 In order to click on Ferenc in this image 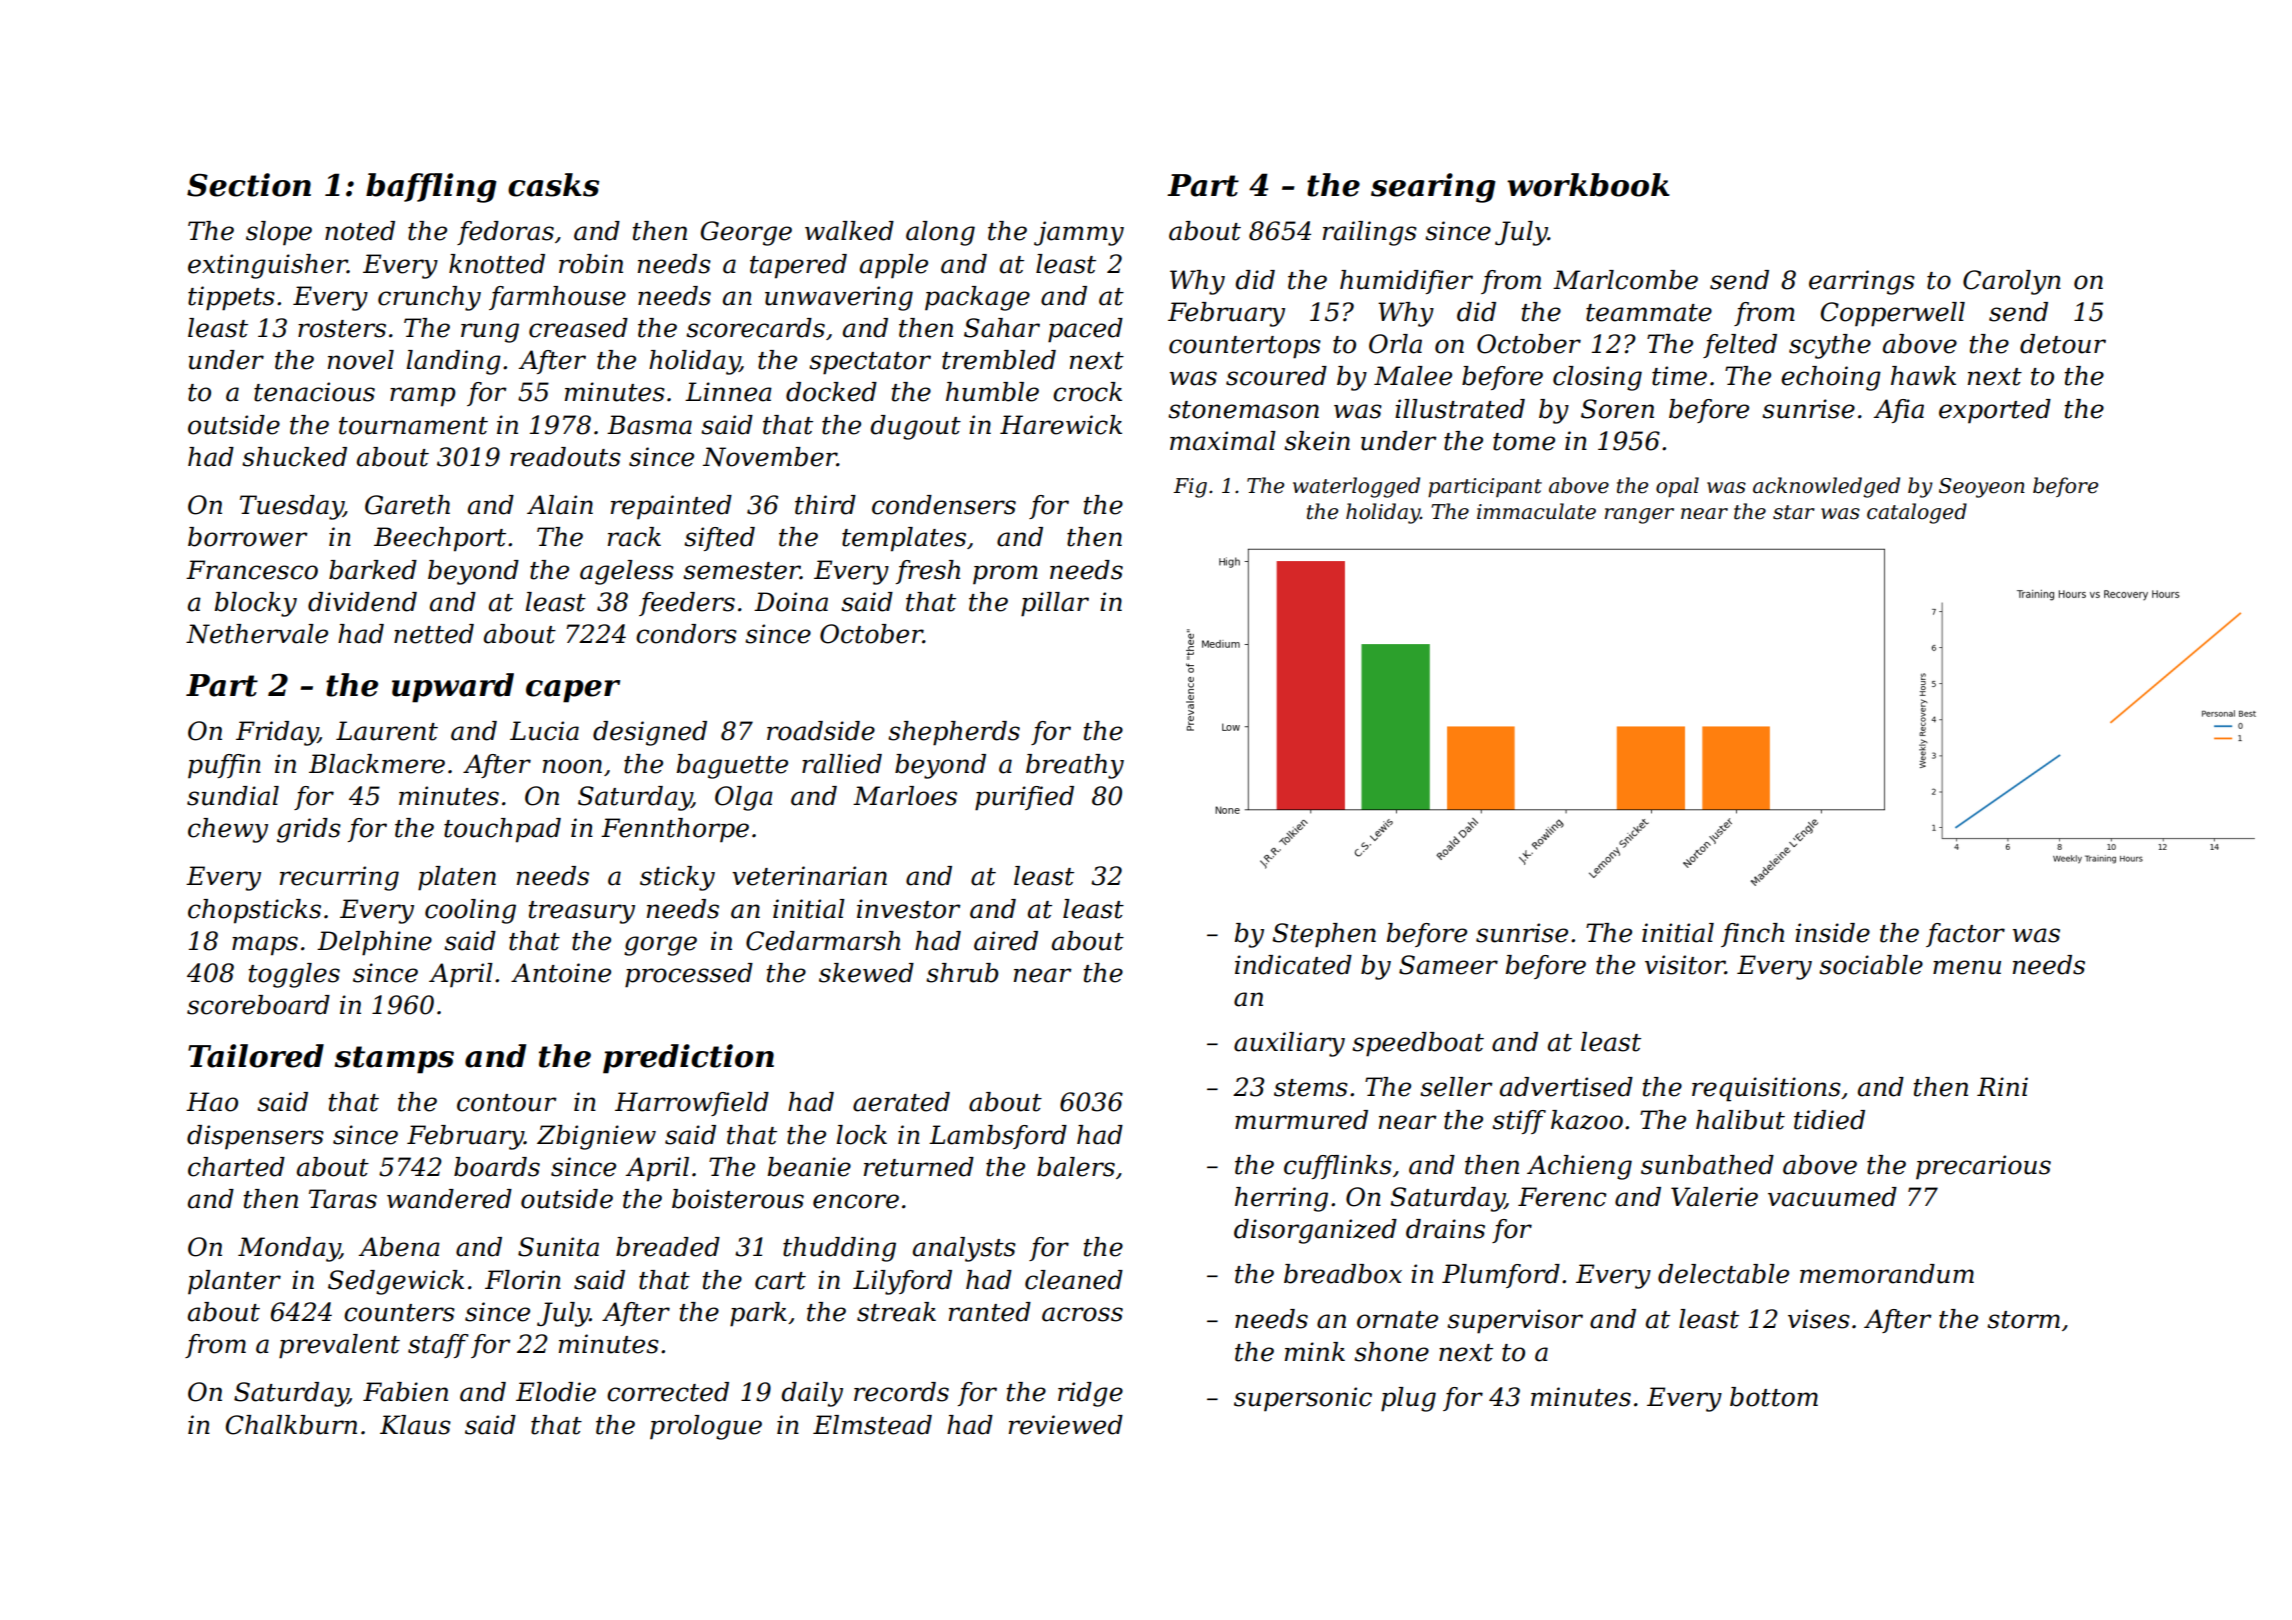, I will do `click(1562, 1197)`.
